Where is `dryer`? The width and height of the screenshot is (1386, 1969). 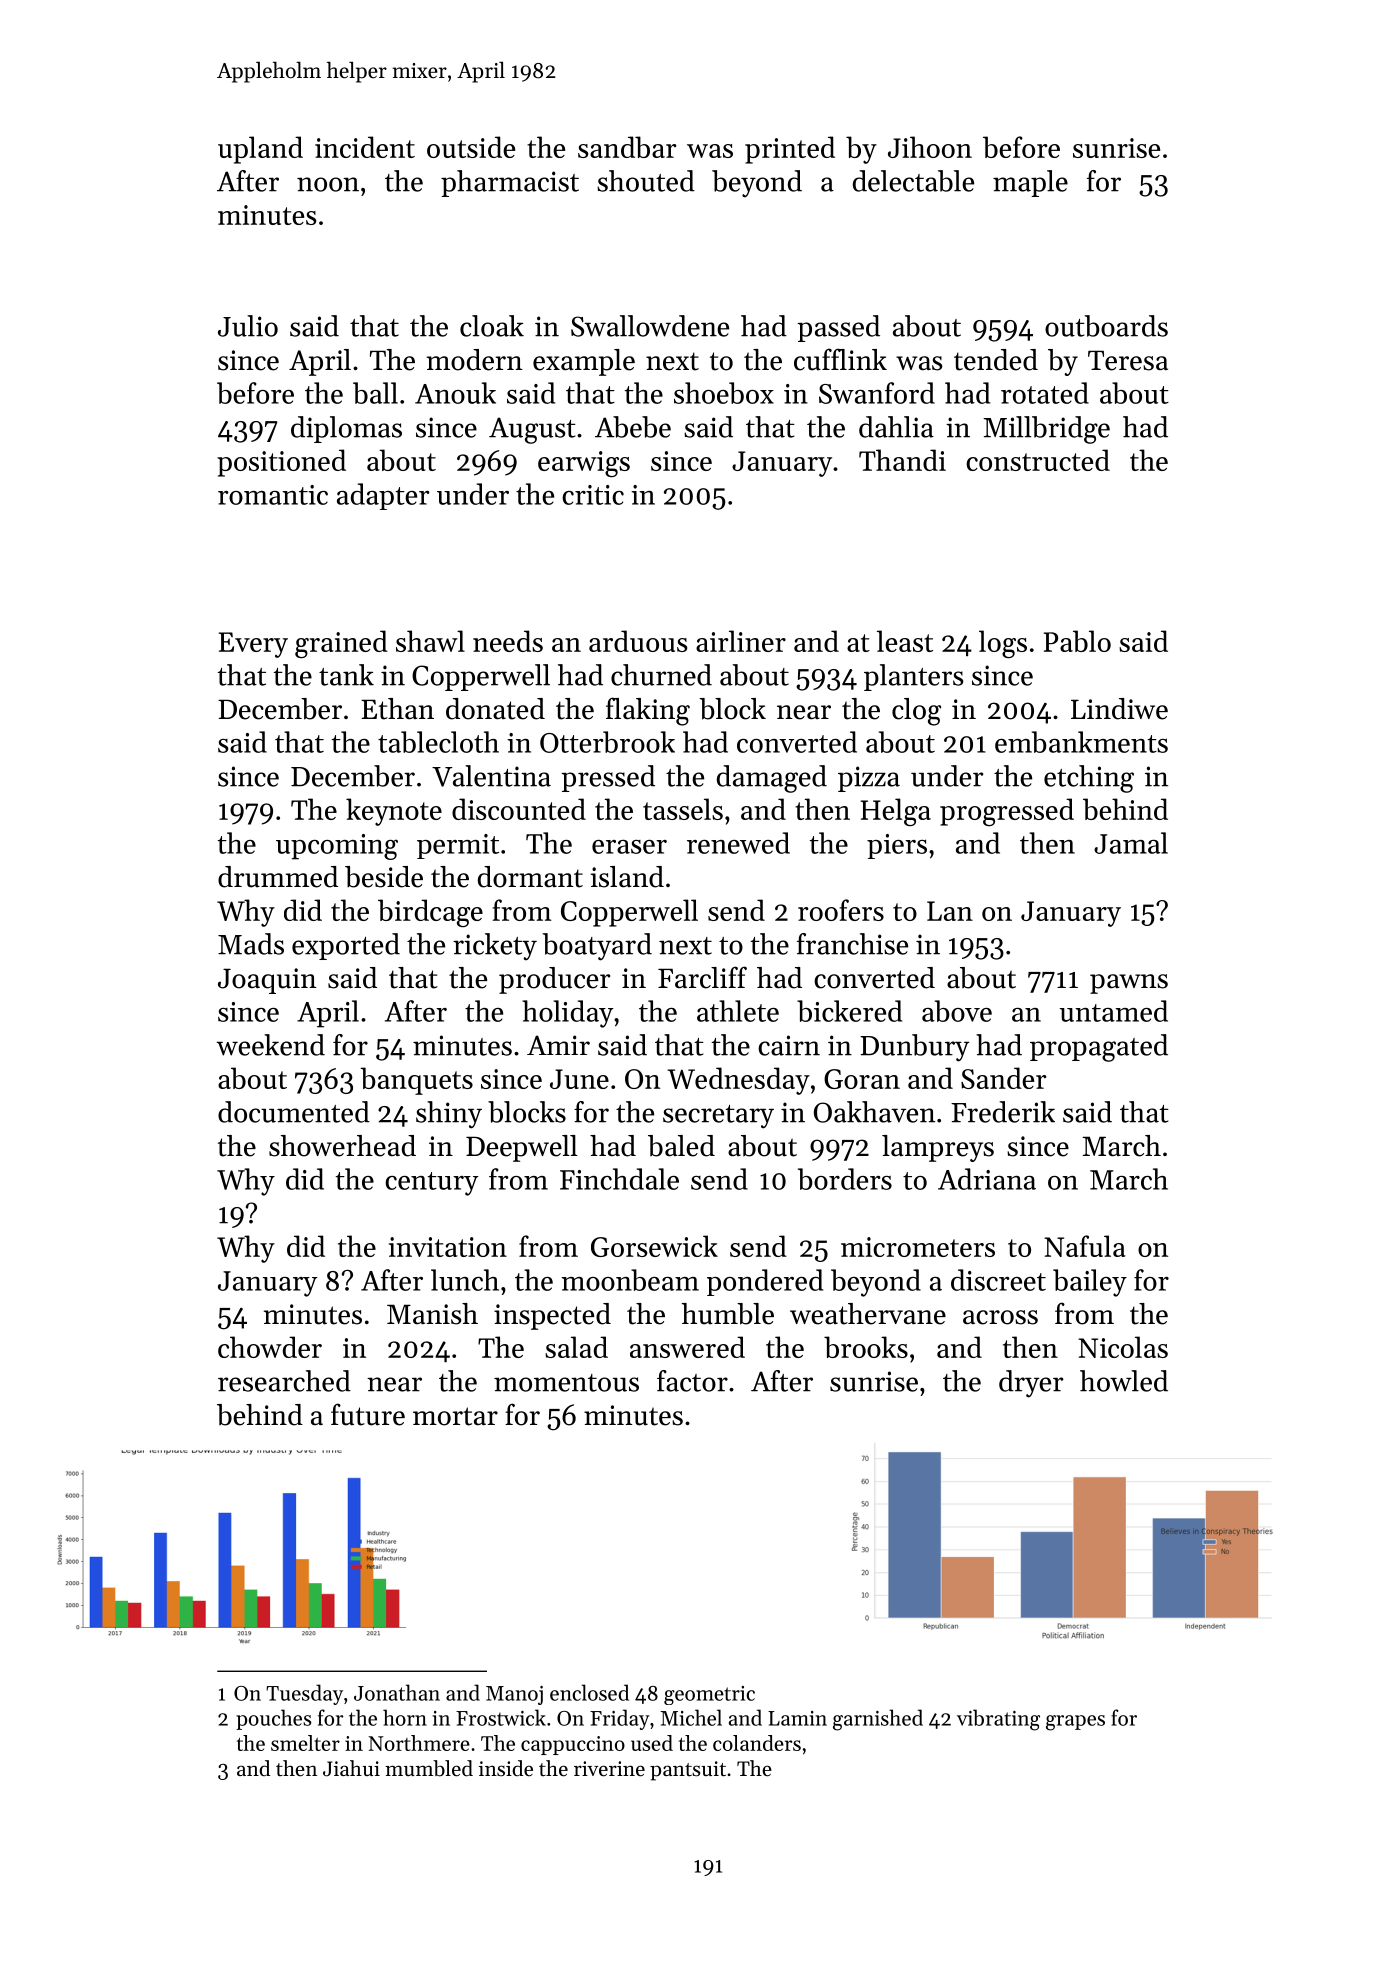
dryer is located at coordinates (1031, 1384).
